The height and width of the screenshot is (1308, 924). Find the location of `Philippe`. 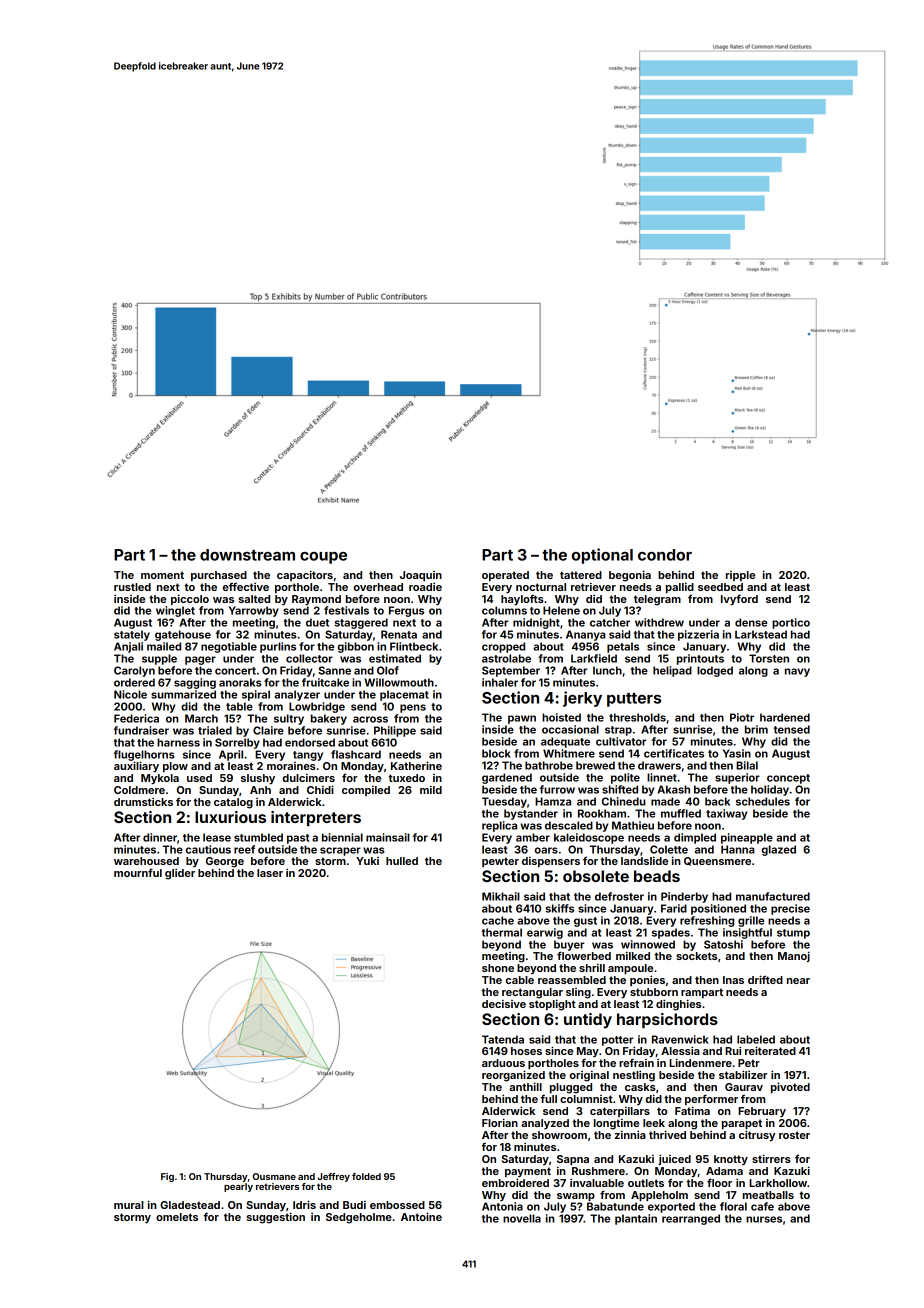

Philippe is located at coordinates (395, 731).
